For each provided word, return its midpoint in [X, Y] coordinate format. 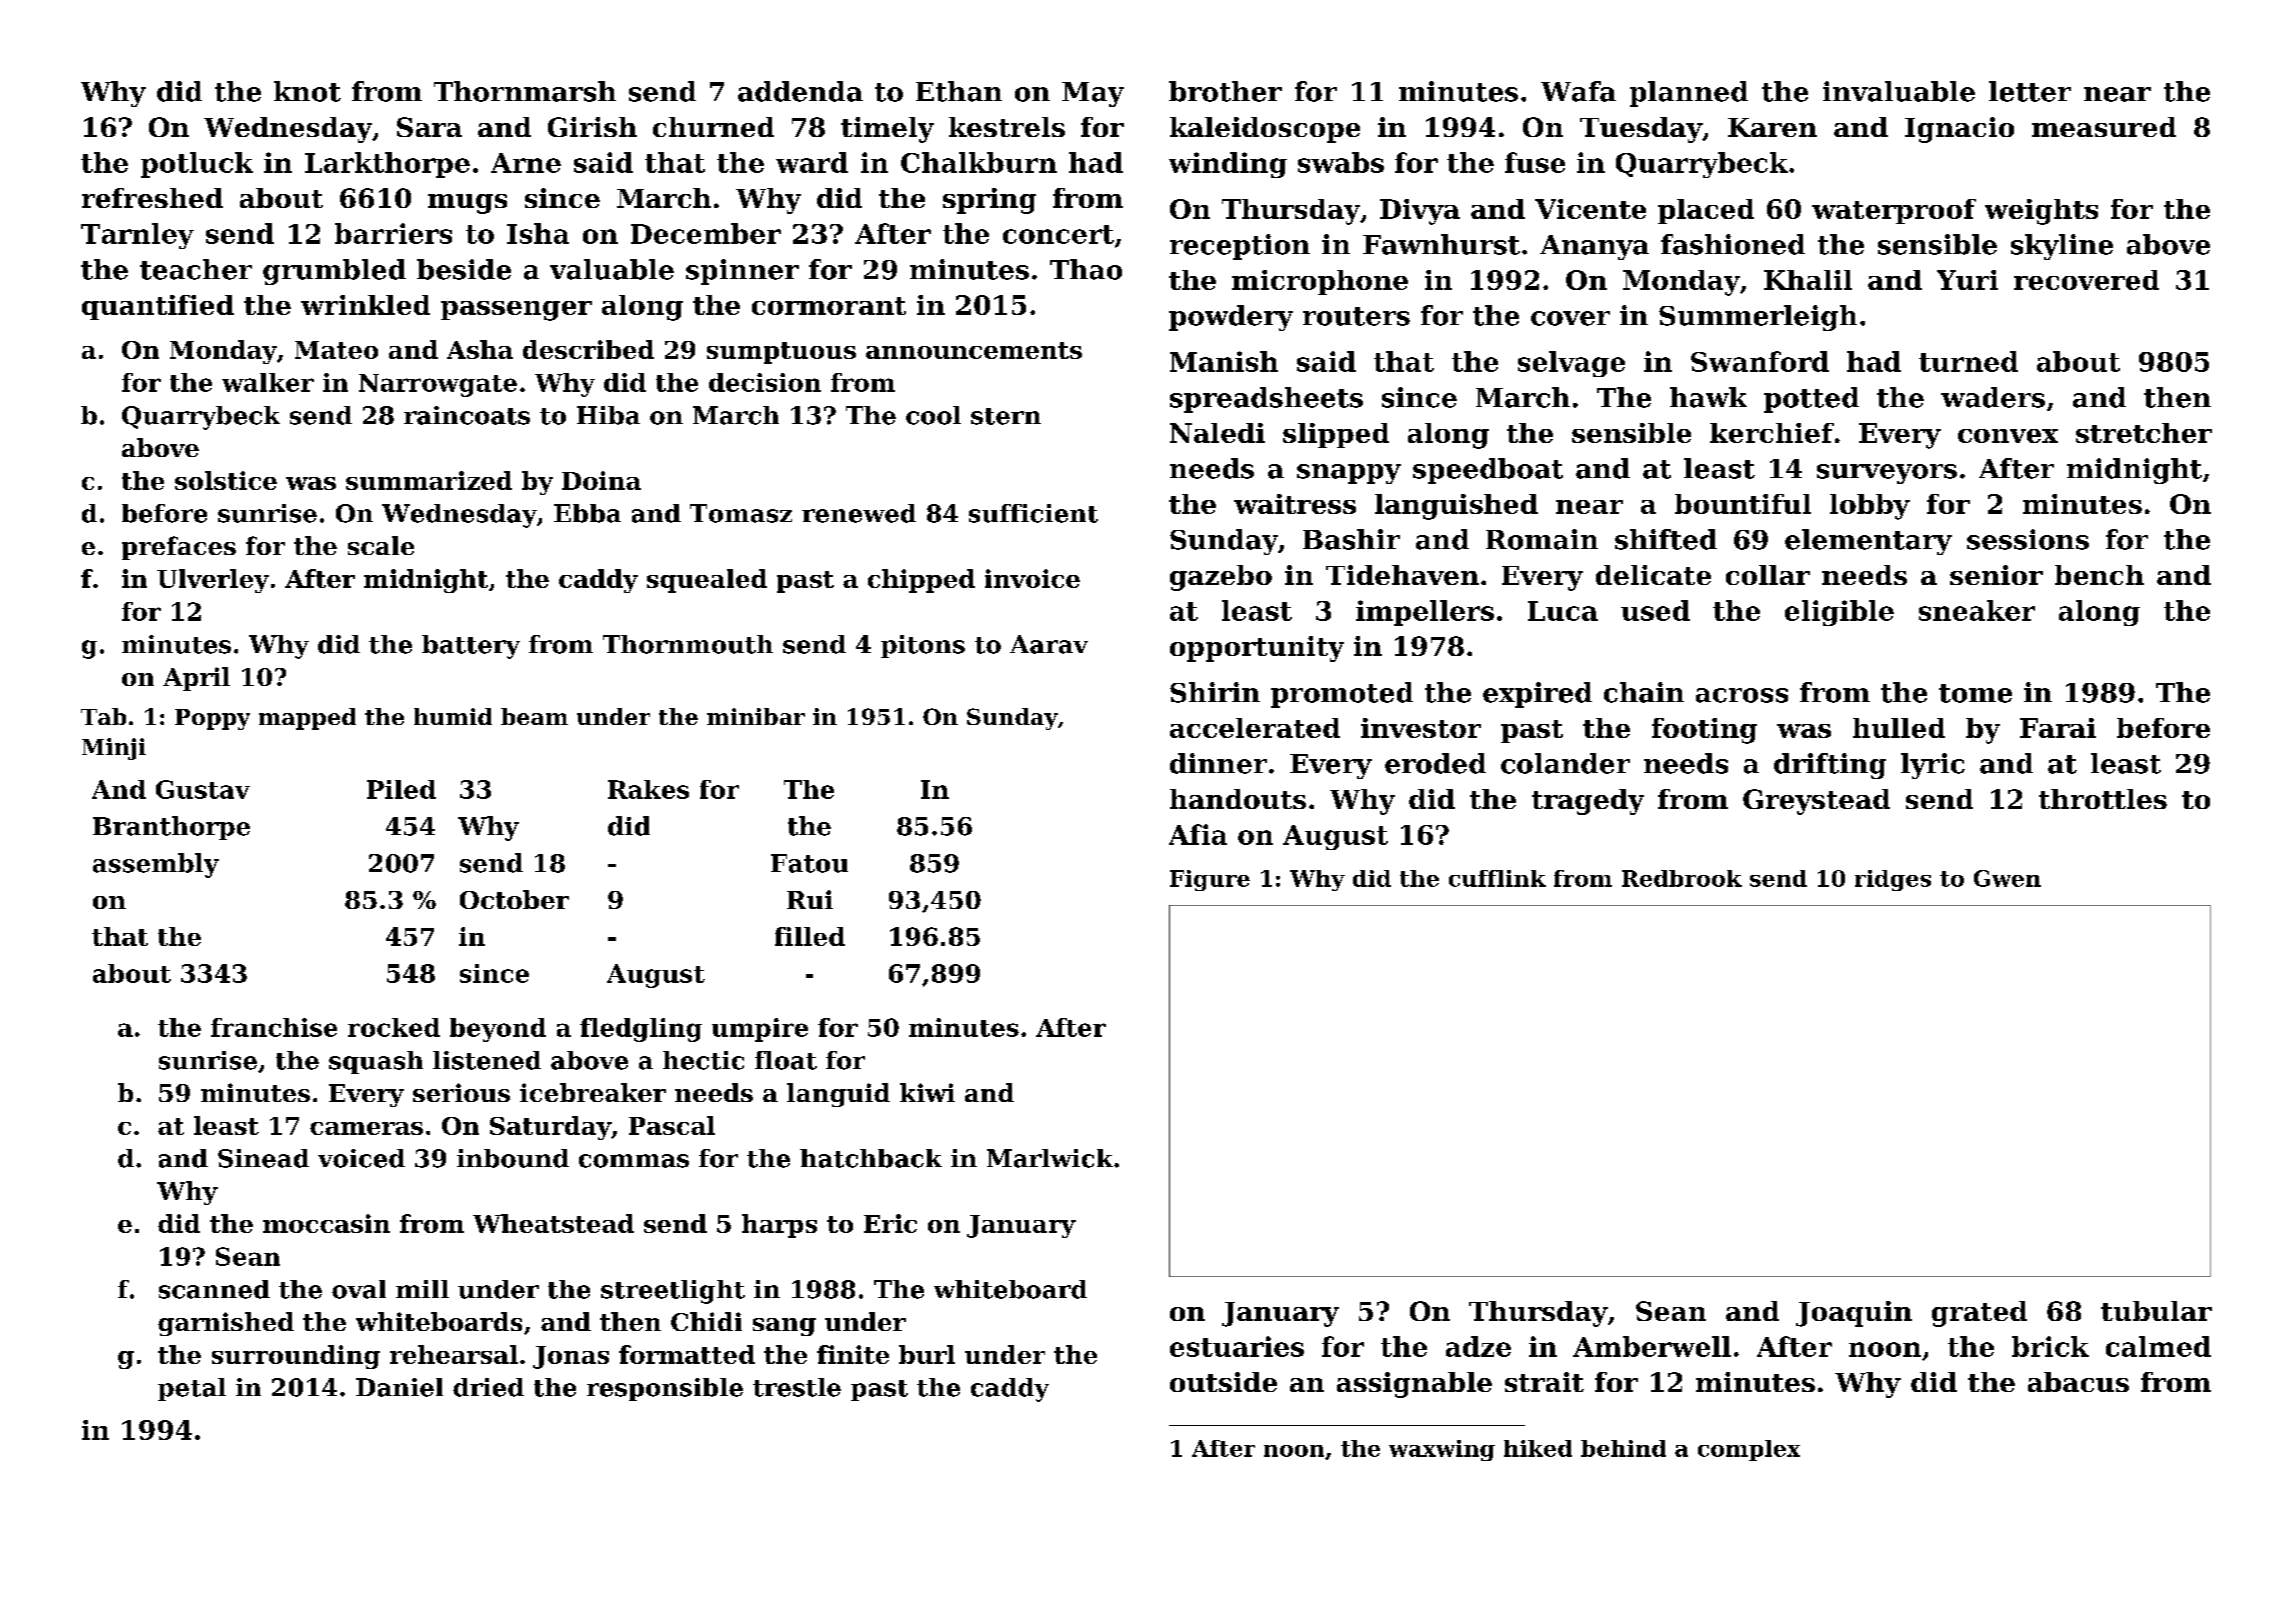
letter [2030, 91]
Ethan [959, 91]
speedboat [1488, 471]
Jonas [571, 1357]
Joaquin [1854, 1314]
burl [927, 1354]
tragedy [1588, 802]
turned [1968, 361]
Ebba [587, 513]
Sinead [263, 1158]
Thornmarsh [525, 91]
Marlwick [1050, 1158]
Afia [1198, 834]
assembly [156, 865]
